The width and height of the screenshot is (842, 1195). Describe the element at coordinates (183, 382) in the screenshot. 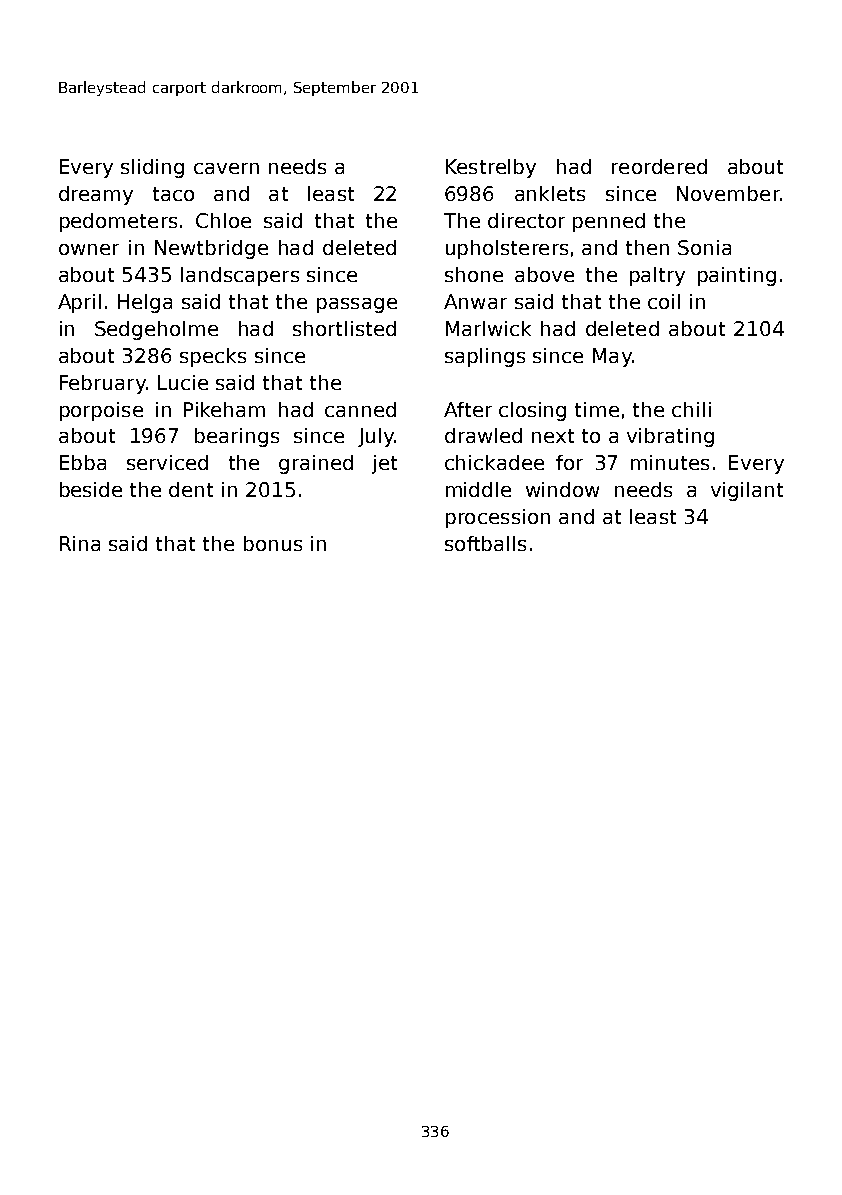

I see `Lucie` at that location.
